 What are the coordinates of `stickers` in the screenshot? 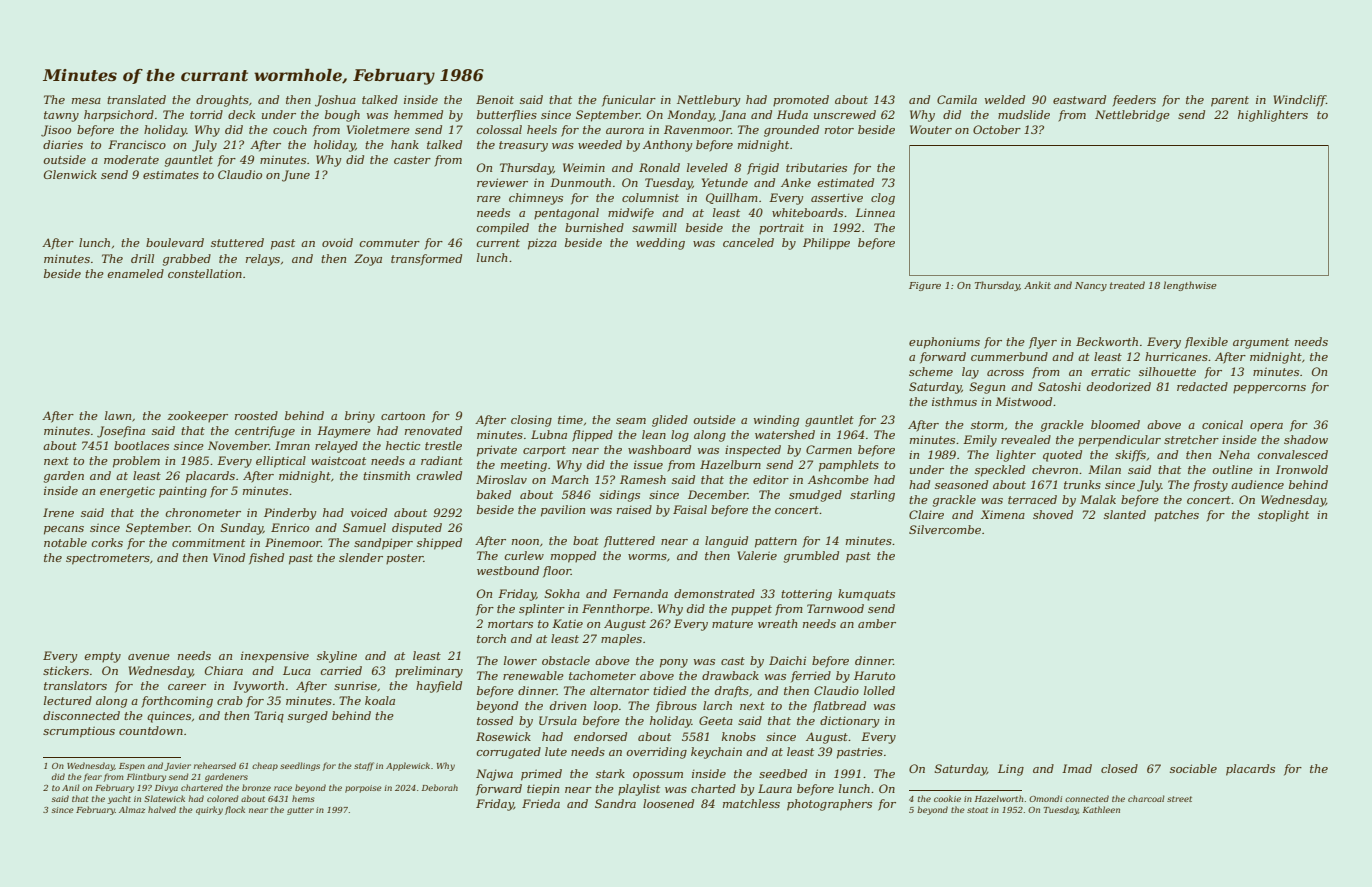 It's located at (66, 670).
